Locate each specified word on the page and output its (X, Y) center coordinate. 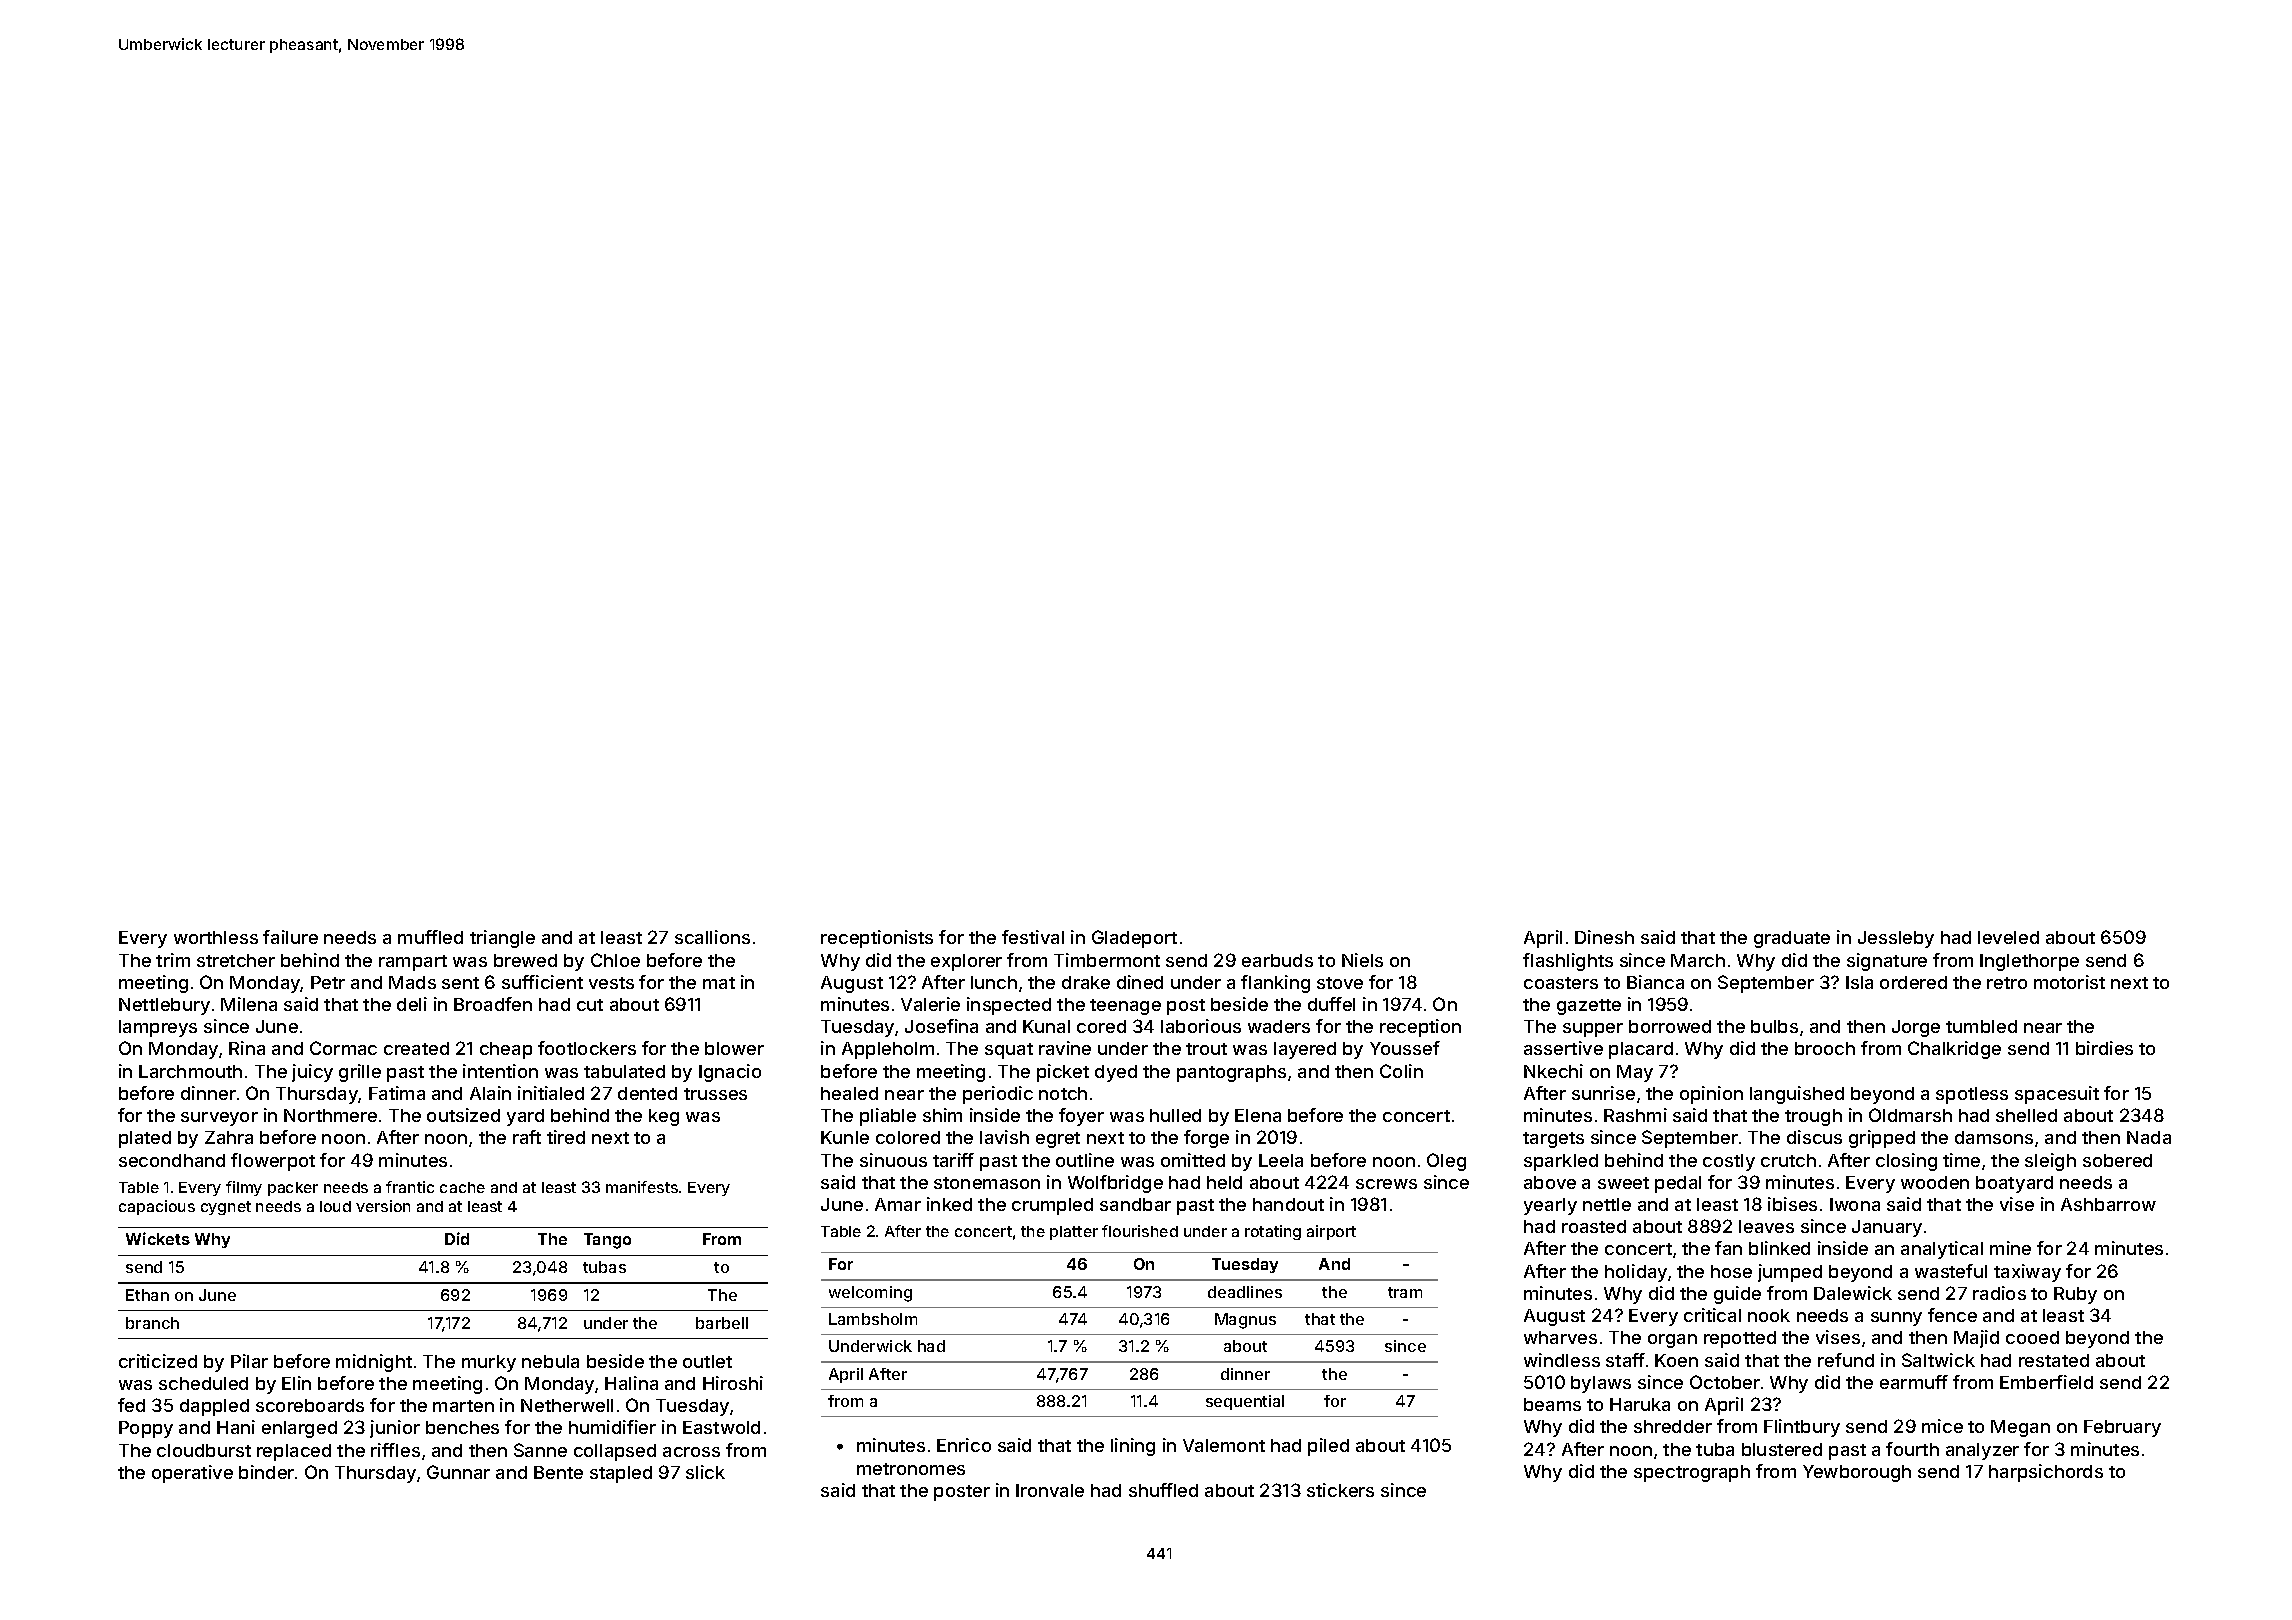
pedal (1678, 1184)
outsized (463, 1115)
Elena (1258, 1115)
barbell (722, 1323)
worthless (216, 937)
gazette (1589, 1007)
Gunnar (458, 1472)
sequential (1245, 1402)
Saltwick (1938, 1360)
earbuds (1277, 960)
